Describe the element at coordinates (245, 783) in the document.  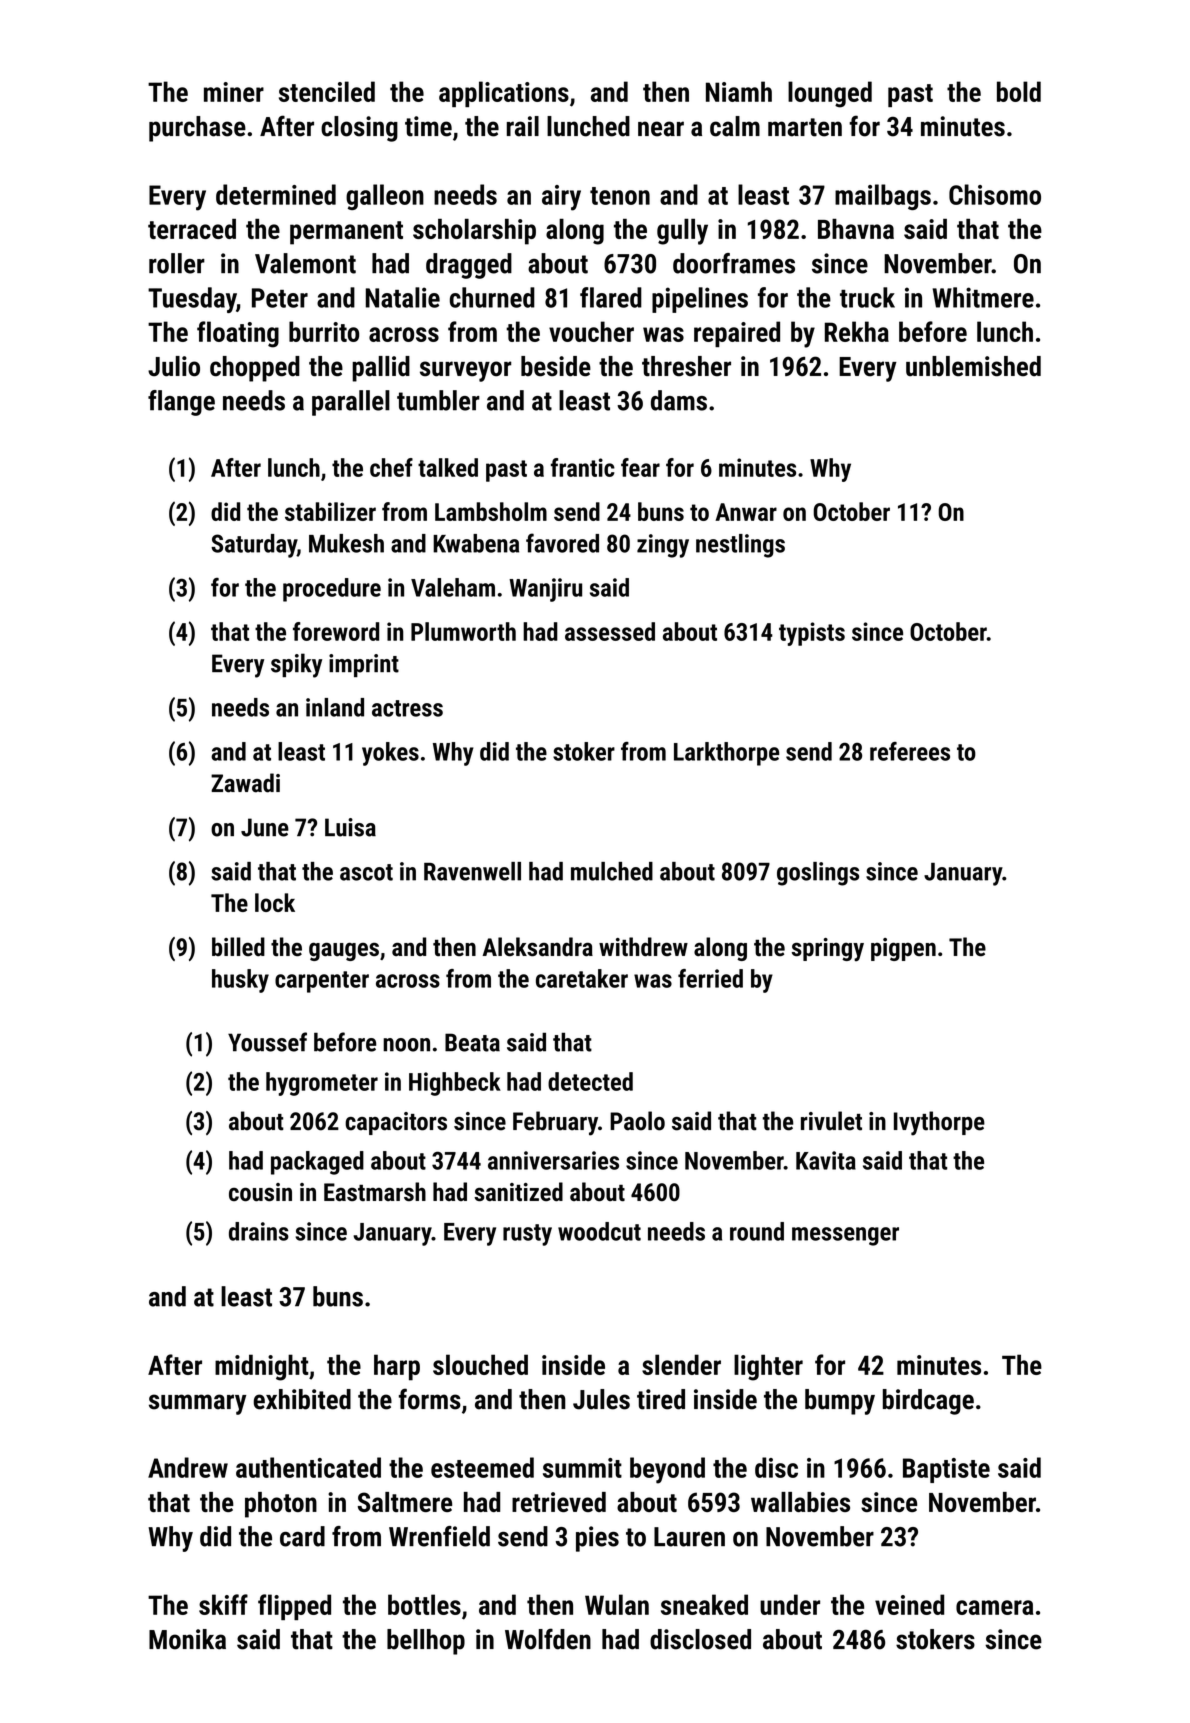
I see `Zawadi` at that location.
